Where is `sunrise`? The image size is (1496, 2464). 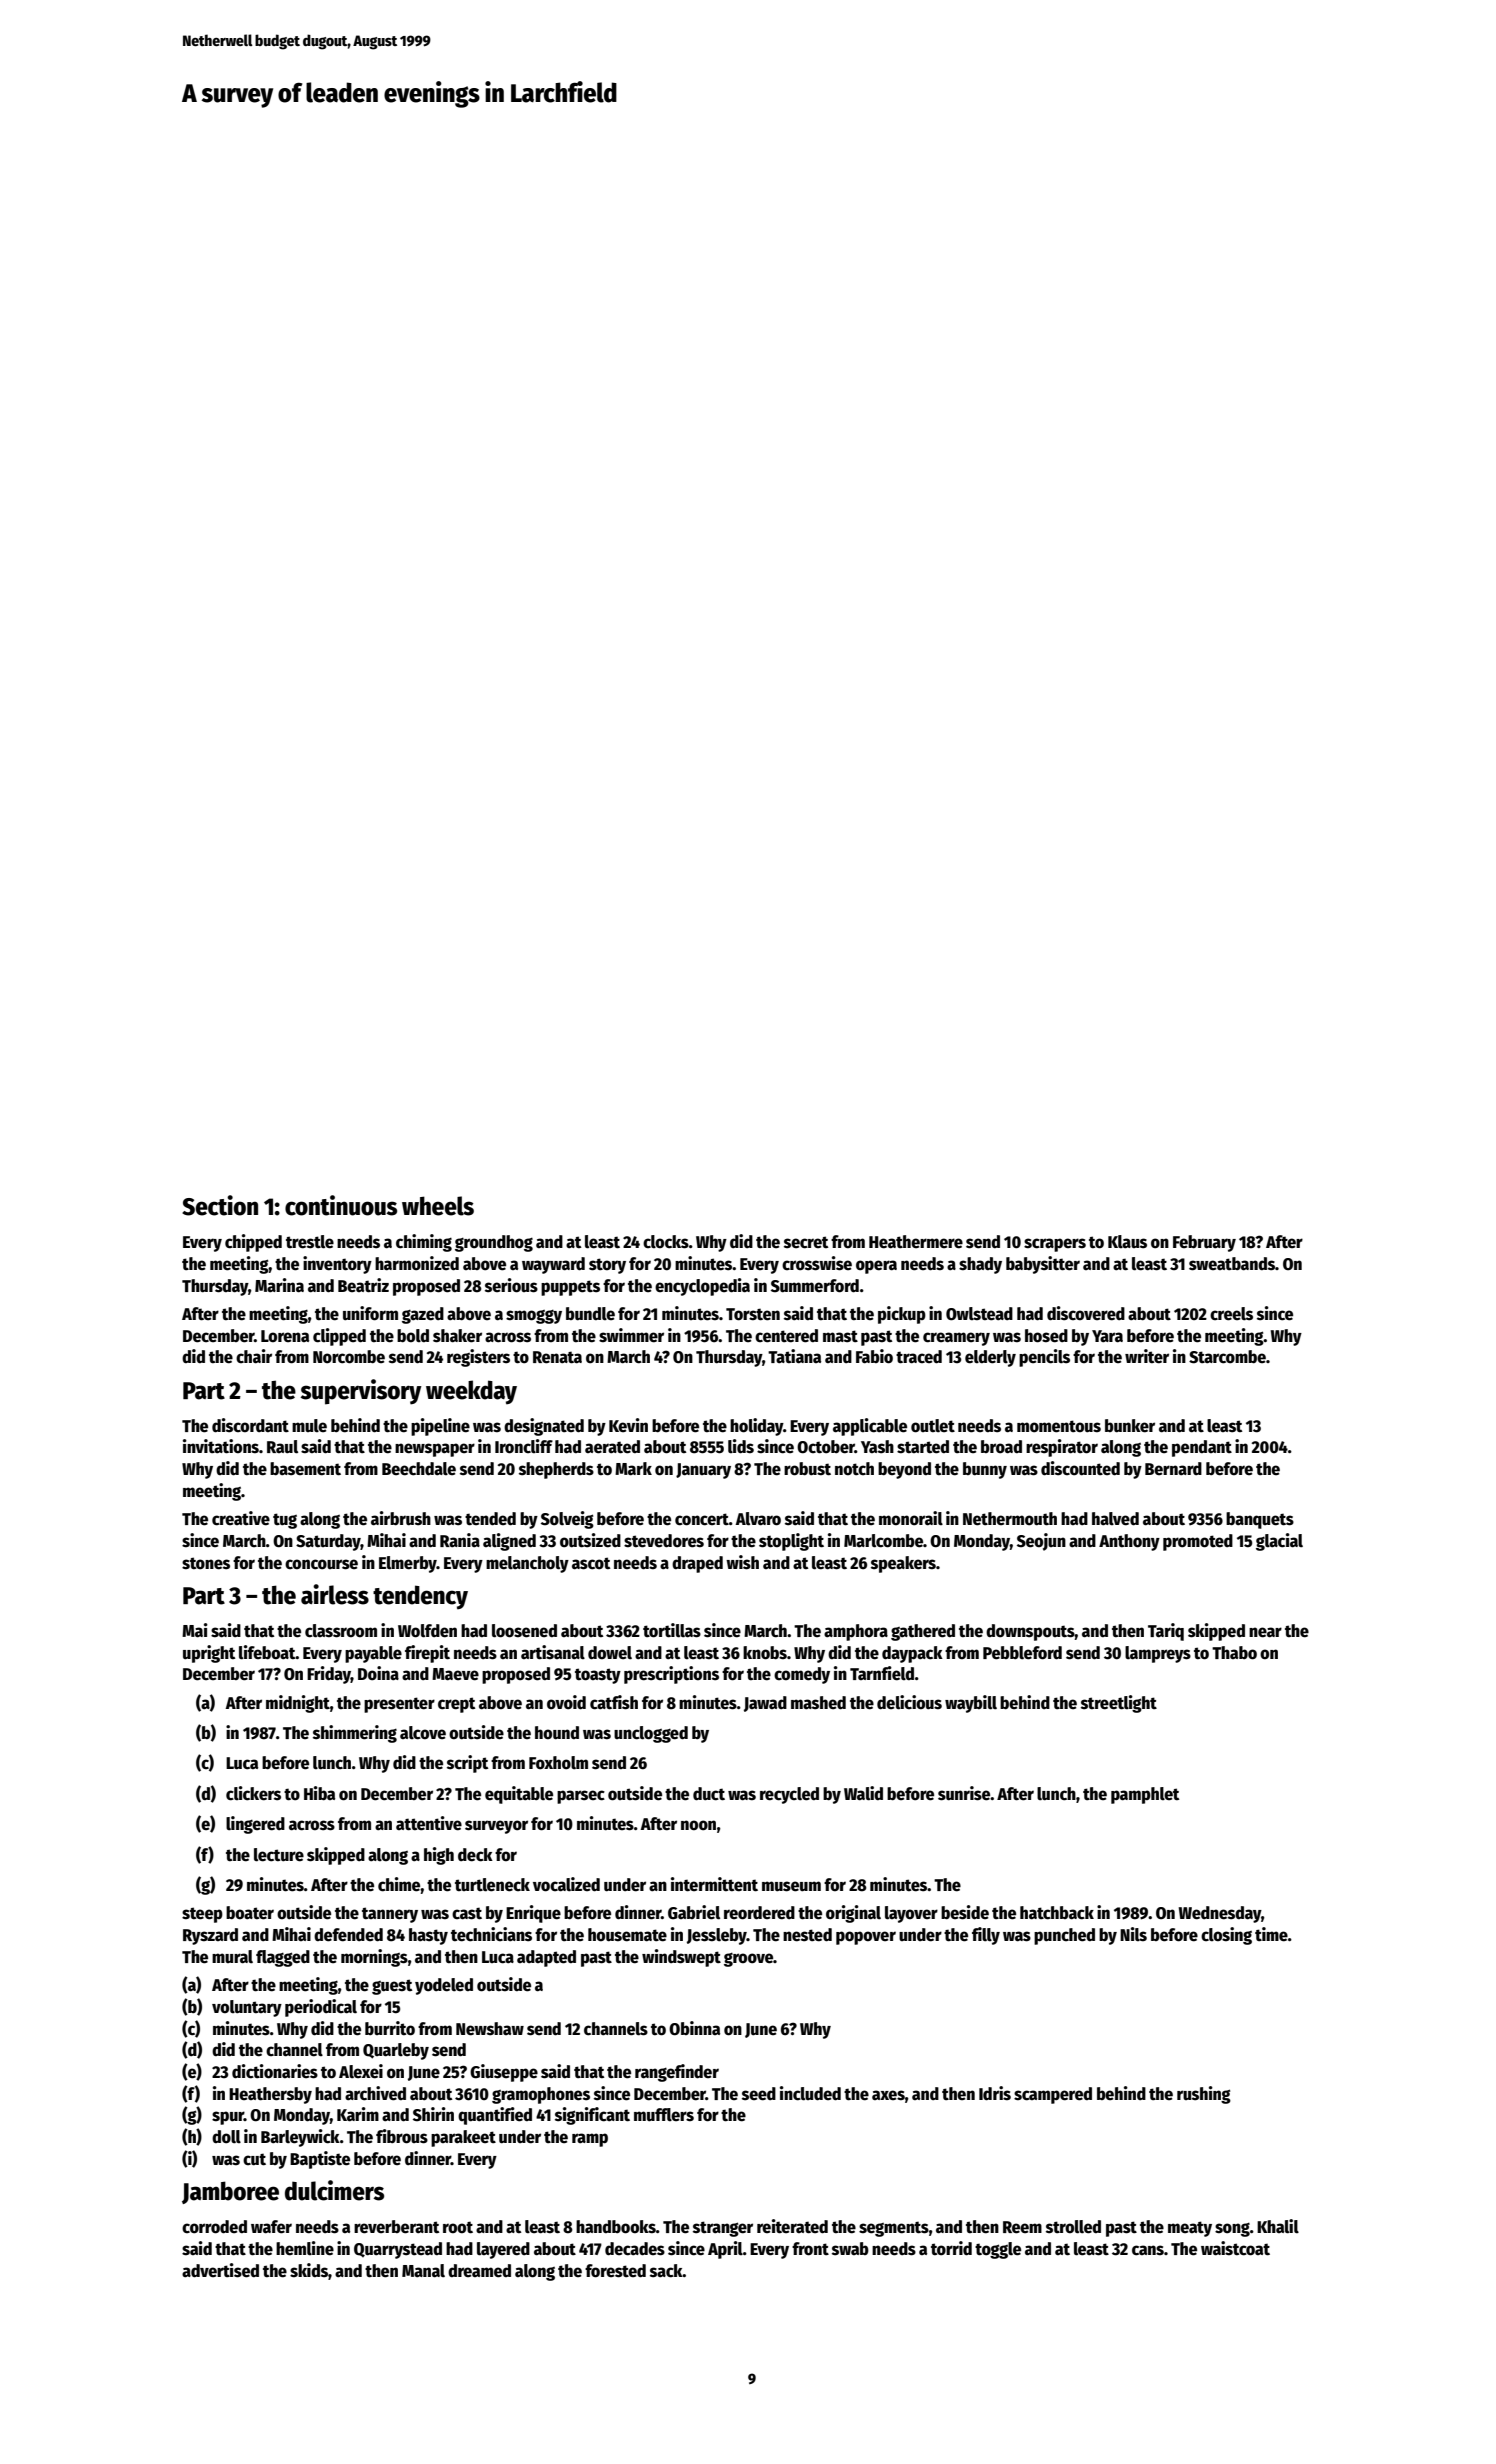 sunrise is located at coordinates (964, 1793).
